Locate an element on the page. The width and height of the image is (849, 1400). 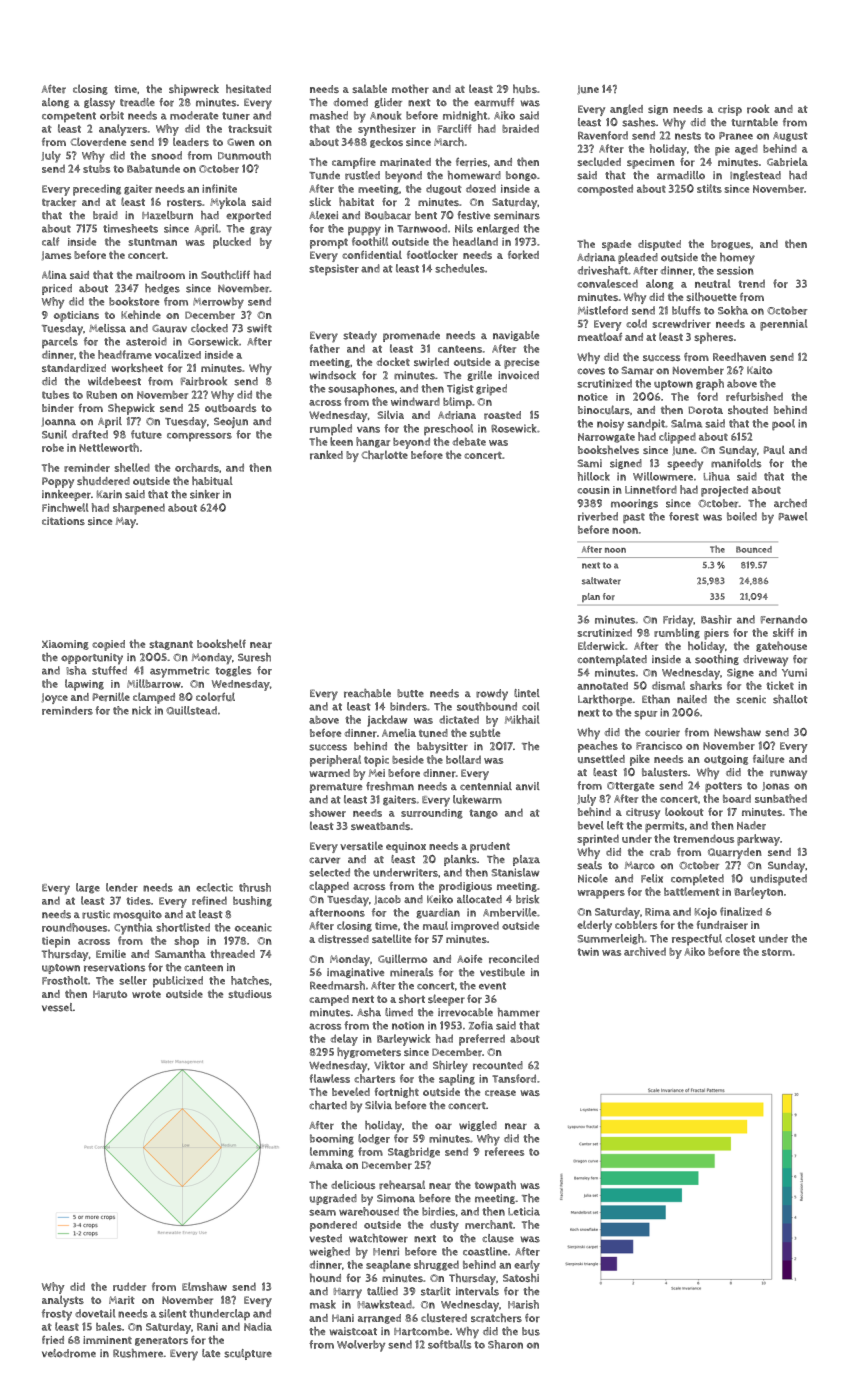
compressors is located at coordinates (199, 437).
